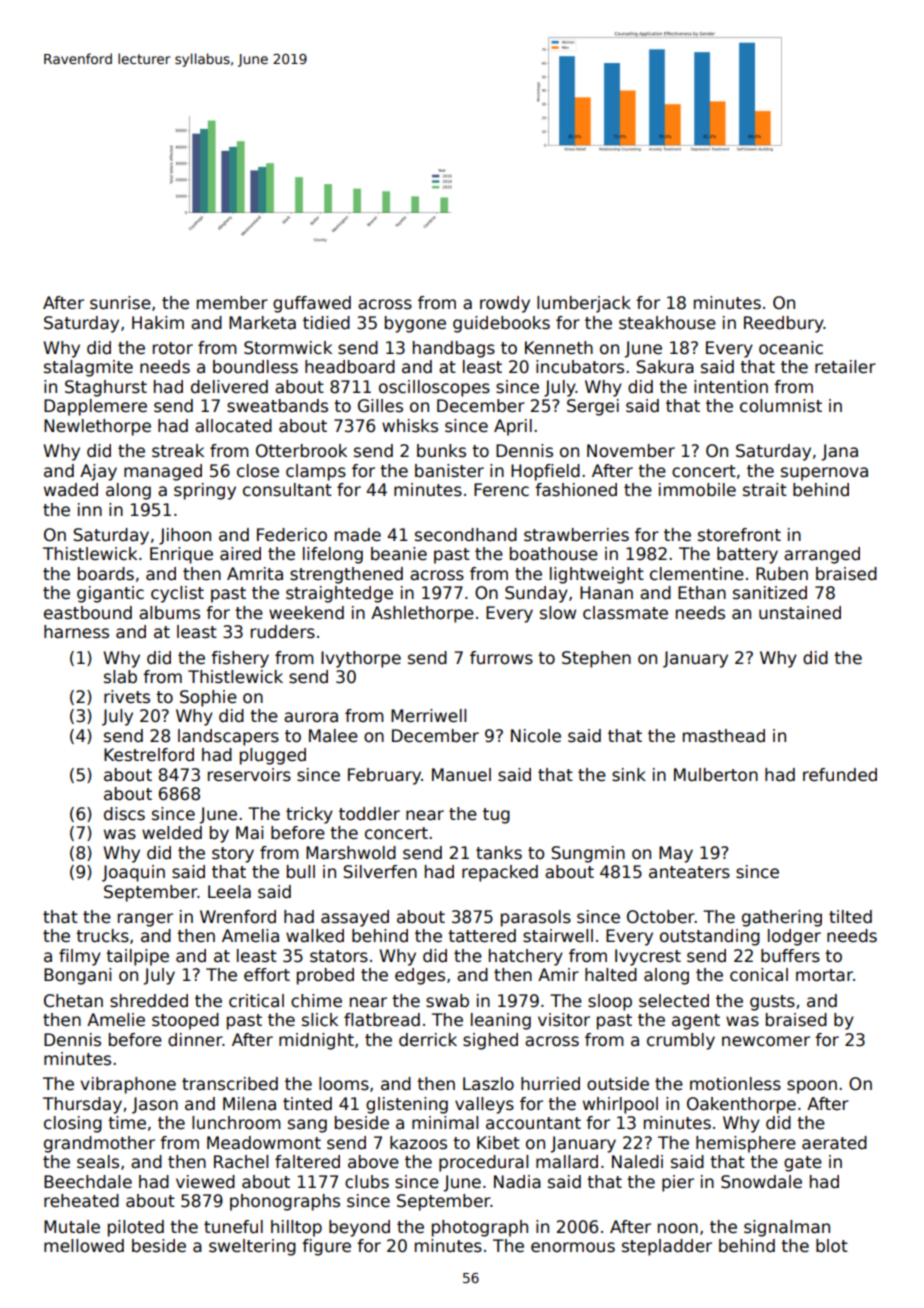  Describe the element at coordinates (359, 1228) in the screenshot. I see `beyond` at that location.
